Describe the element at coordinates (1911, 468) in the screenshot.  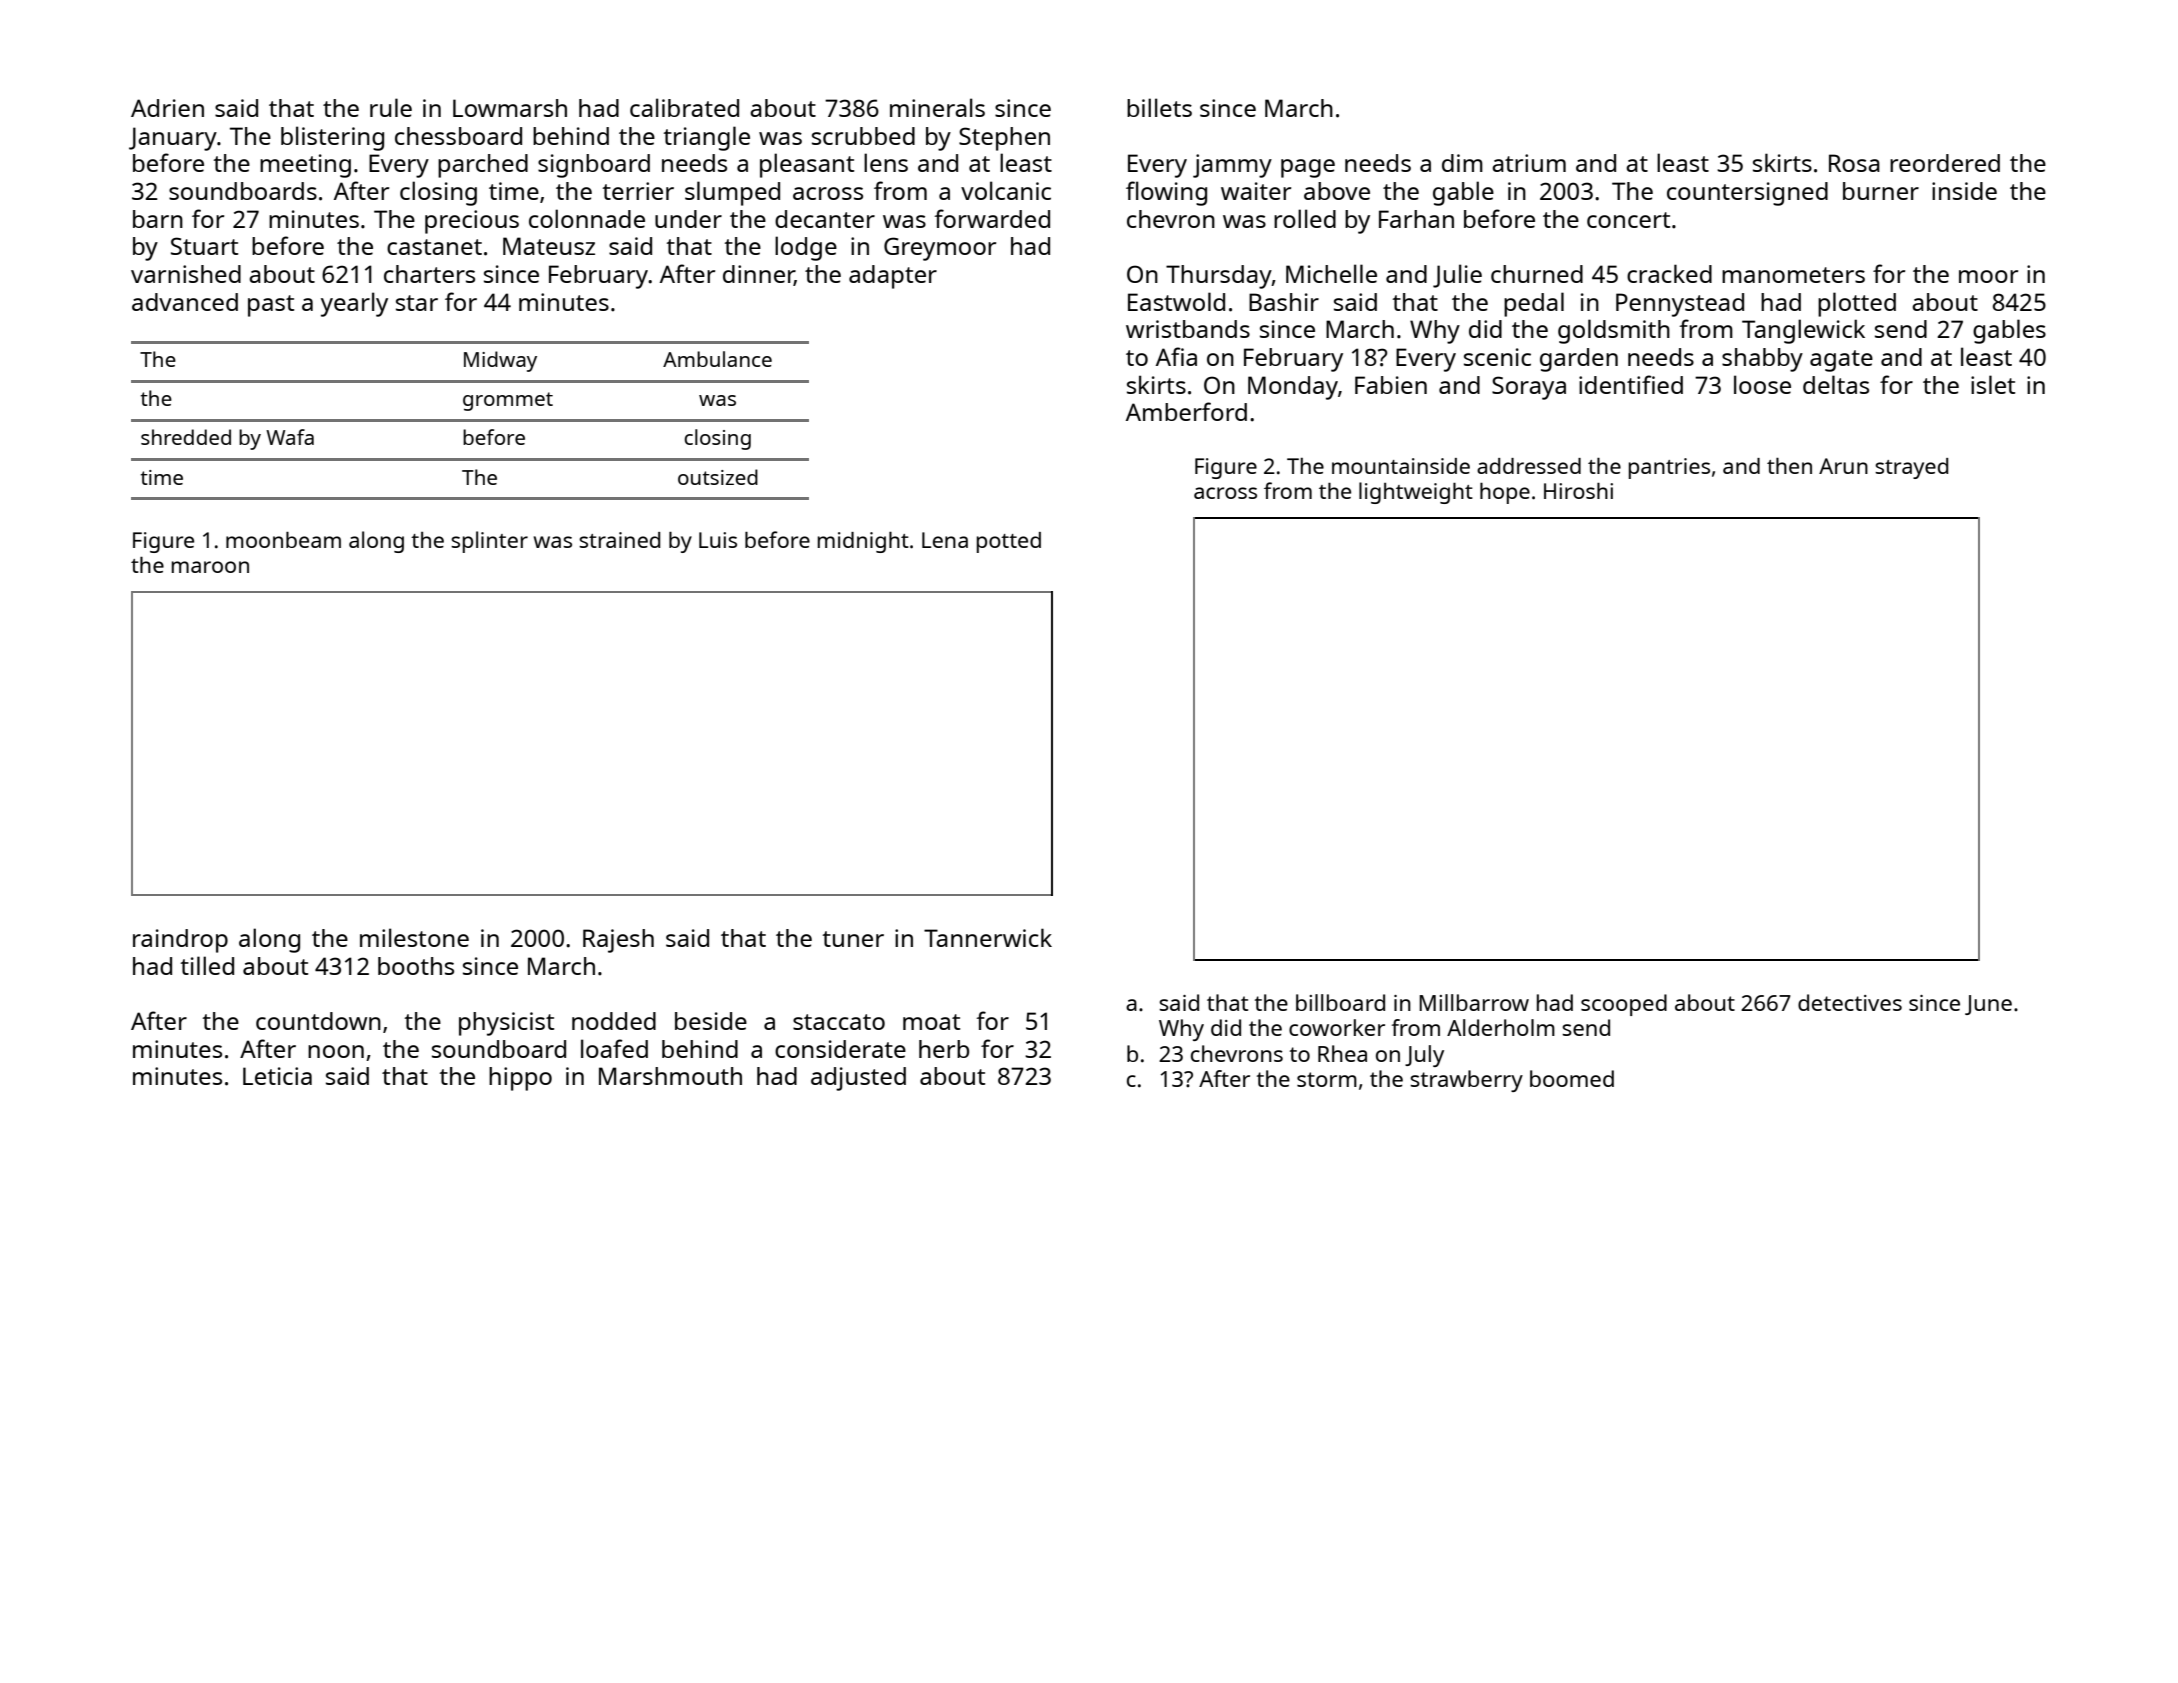
I see `strayed` at that location.
